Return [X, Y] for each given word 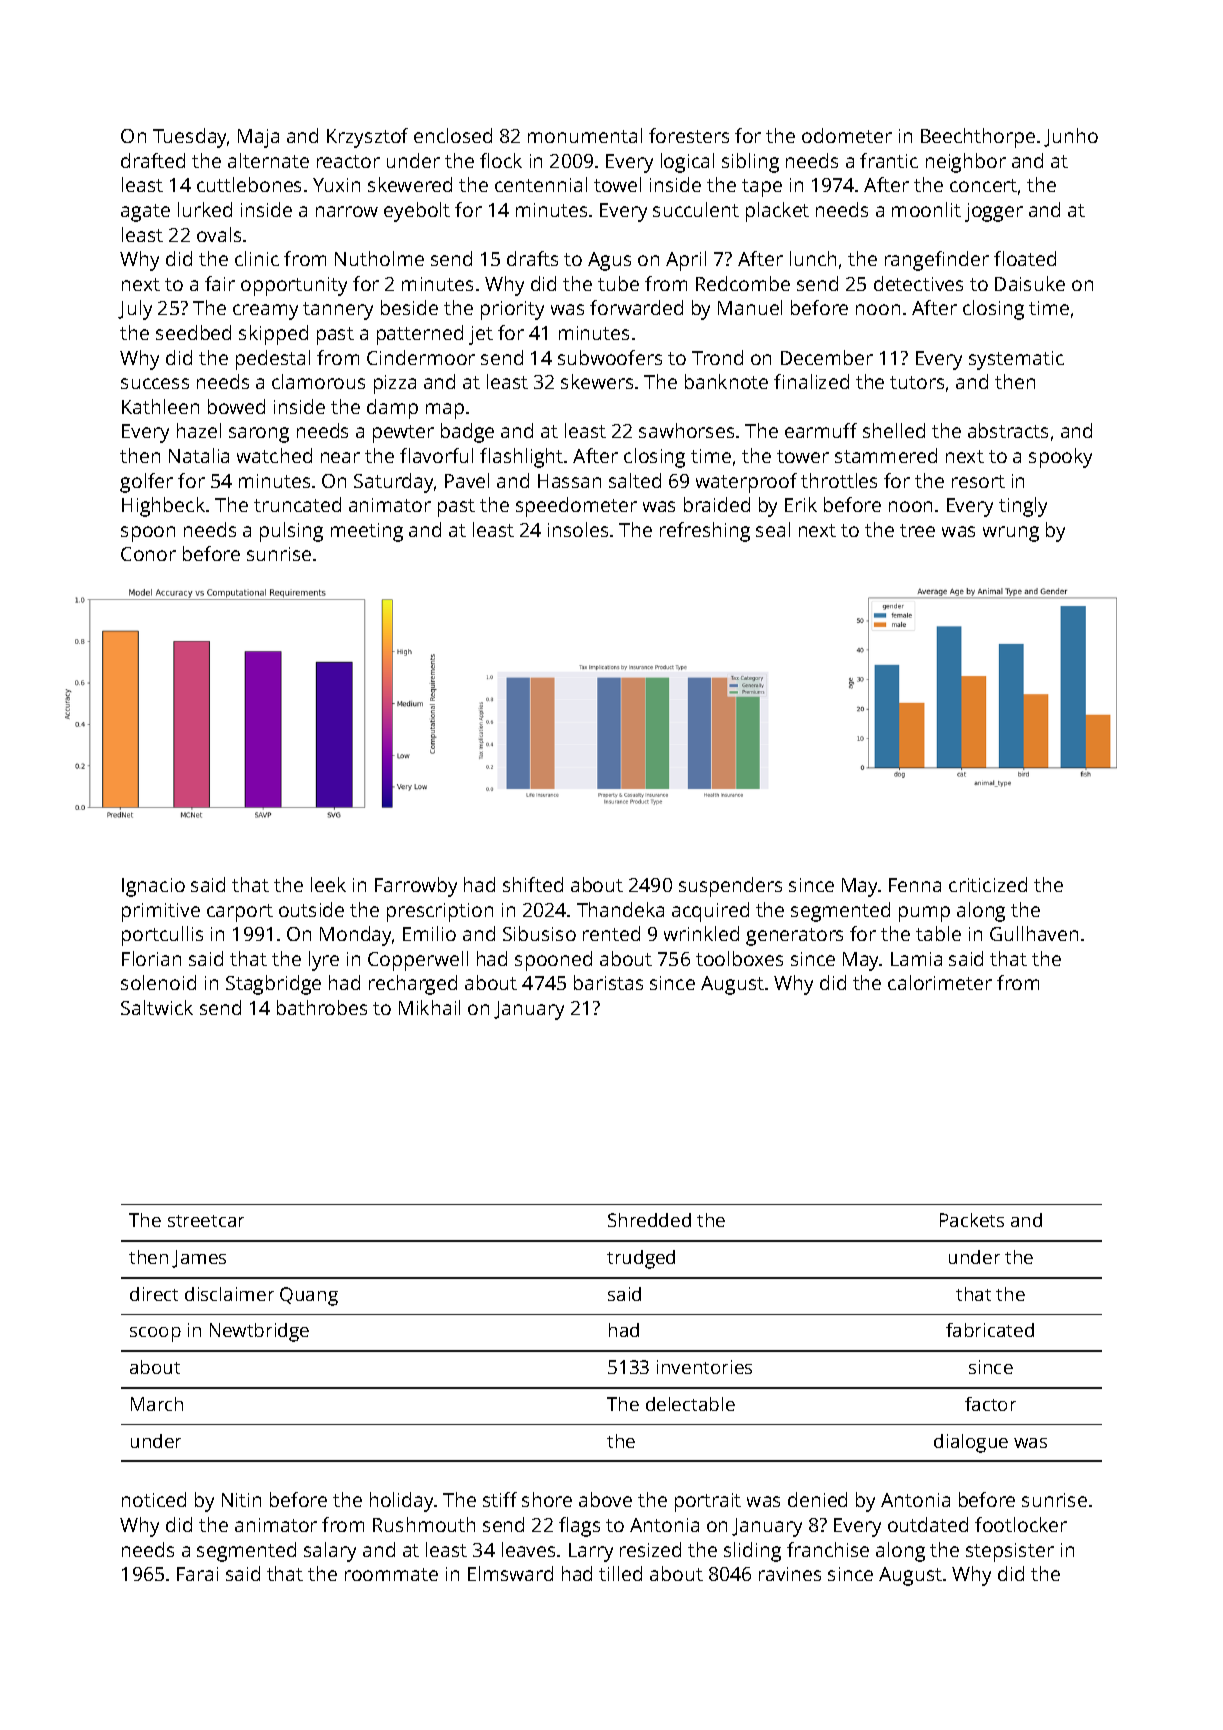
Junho [1071, 137]
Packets [972, 1220]
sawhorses [686, 430]
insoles [578, 529]
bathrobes [322, 1007]
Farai [197, 1574]
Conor [148, 554]
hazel [199, 430]
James [199, 1259]
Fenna [915, 885]
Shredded [649, 1220]
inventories [704, 1367]
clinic [257, 258]
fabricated [990, 1330]
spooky [1060, 458]
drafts [532, 258]
